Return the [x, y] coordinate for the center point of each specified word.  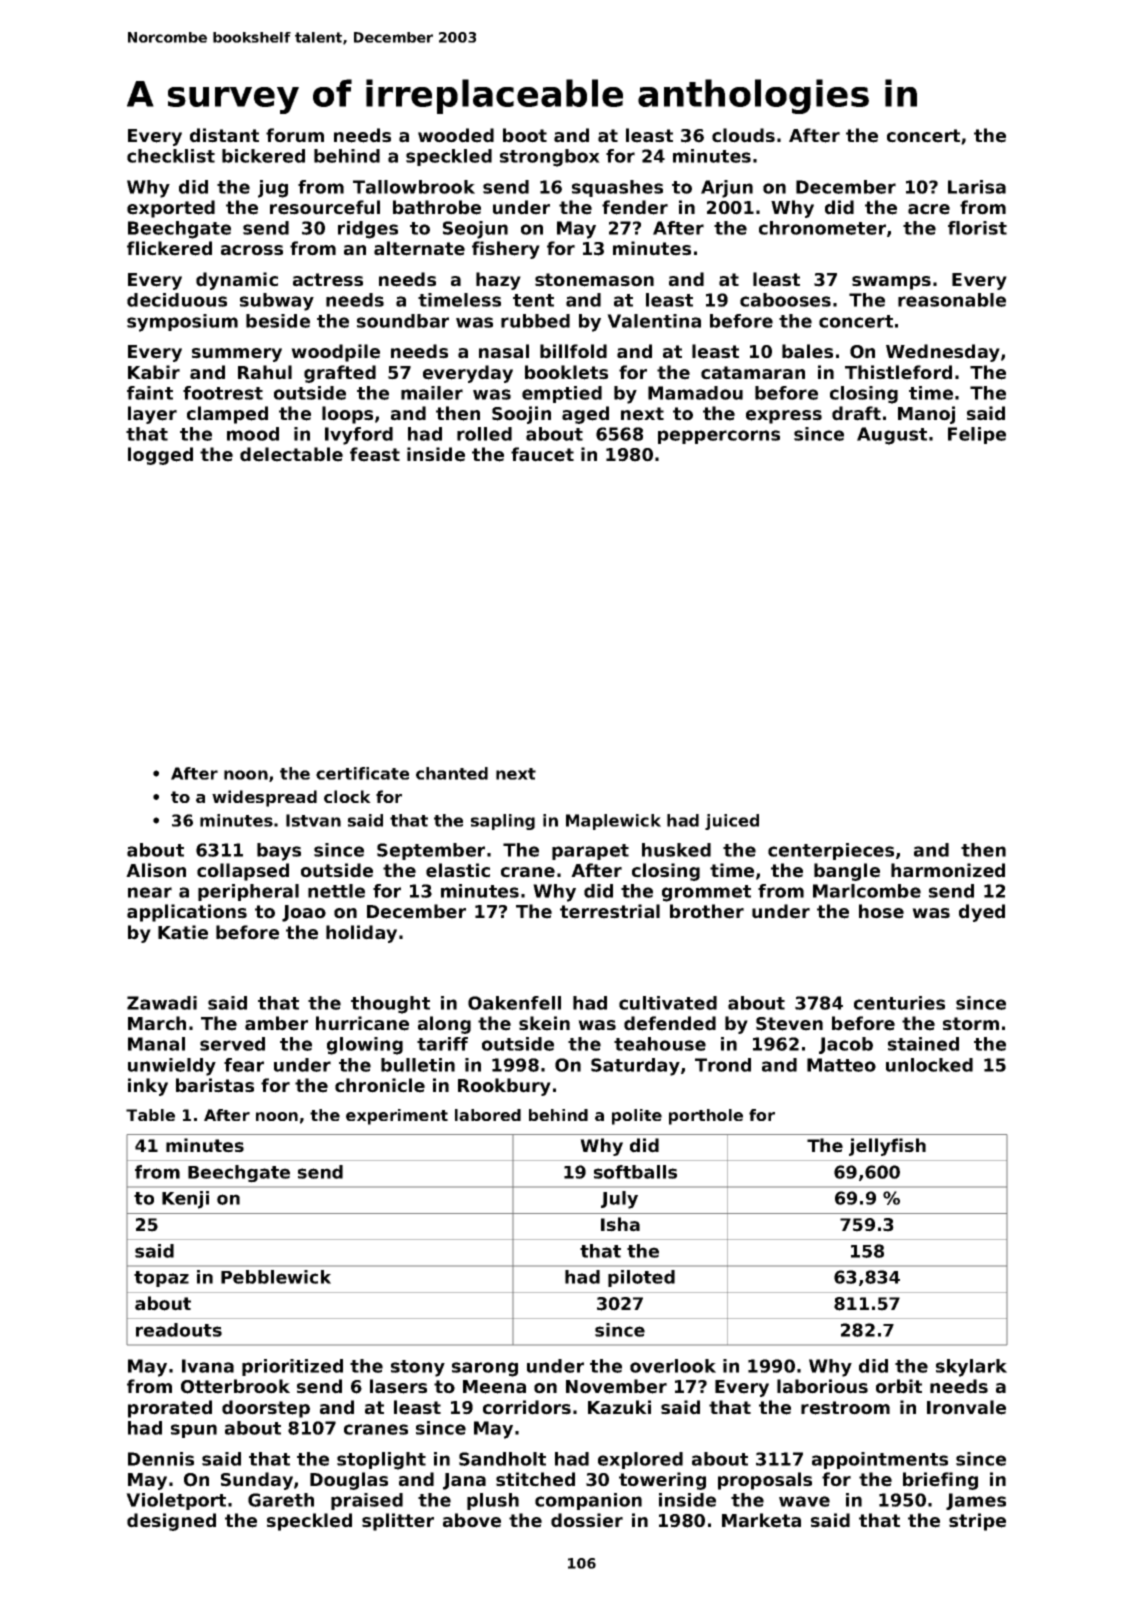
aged [585, 415]
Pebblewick [276, 1277]
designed [171, 1522]
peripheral [248, 892]
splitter [398, 1522]
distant [224, 135]
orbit [899, 1386]
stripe [977, 1522]
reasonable [952, 300]
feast [375, 454]
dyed [982, 913]
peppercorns [719, 437]
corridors [527, 1407]
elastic [458, 870]
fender [635, 207]
